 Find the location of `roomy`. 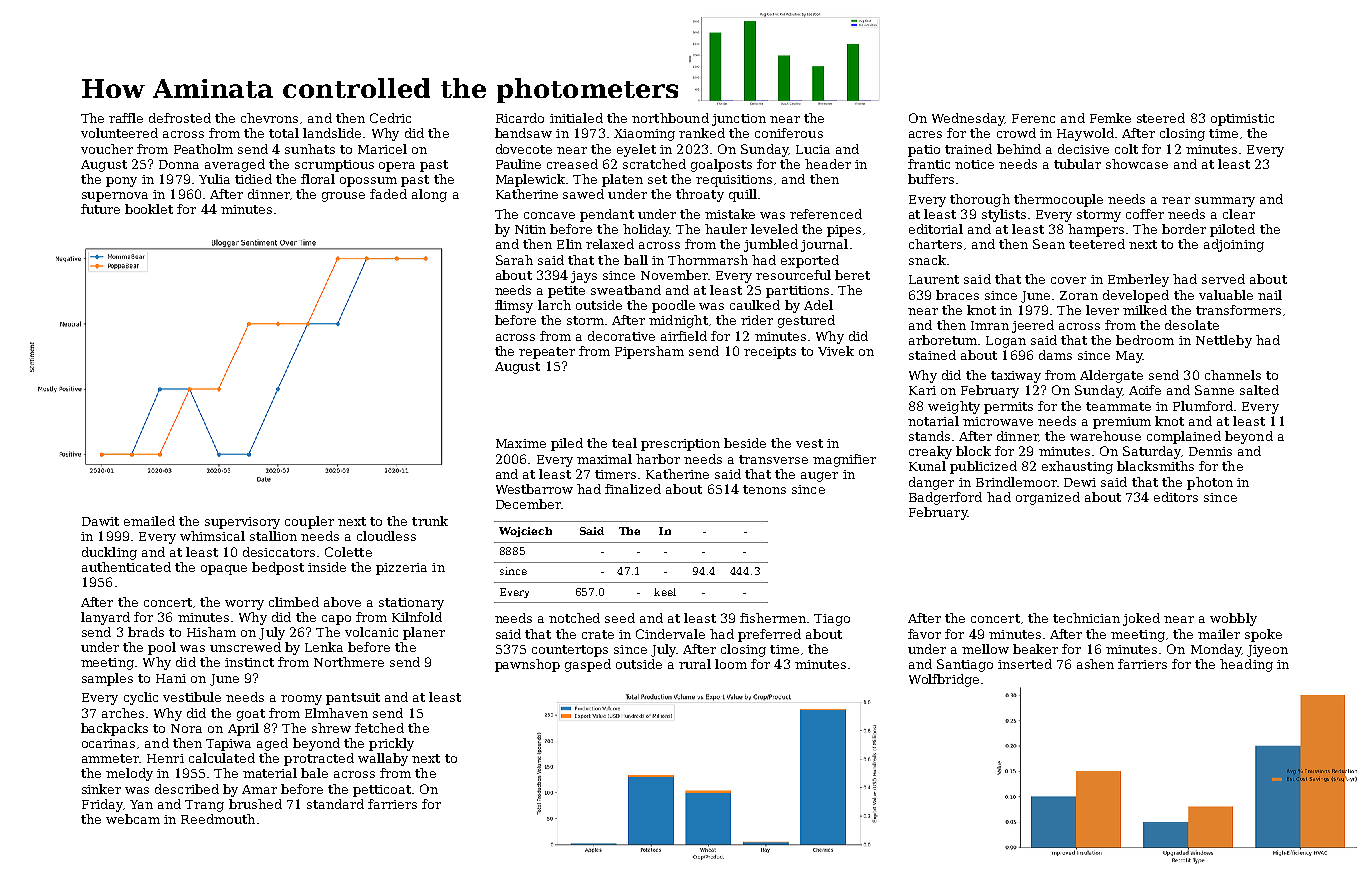

roomy is located at coordinates (301, 700).
